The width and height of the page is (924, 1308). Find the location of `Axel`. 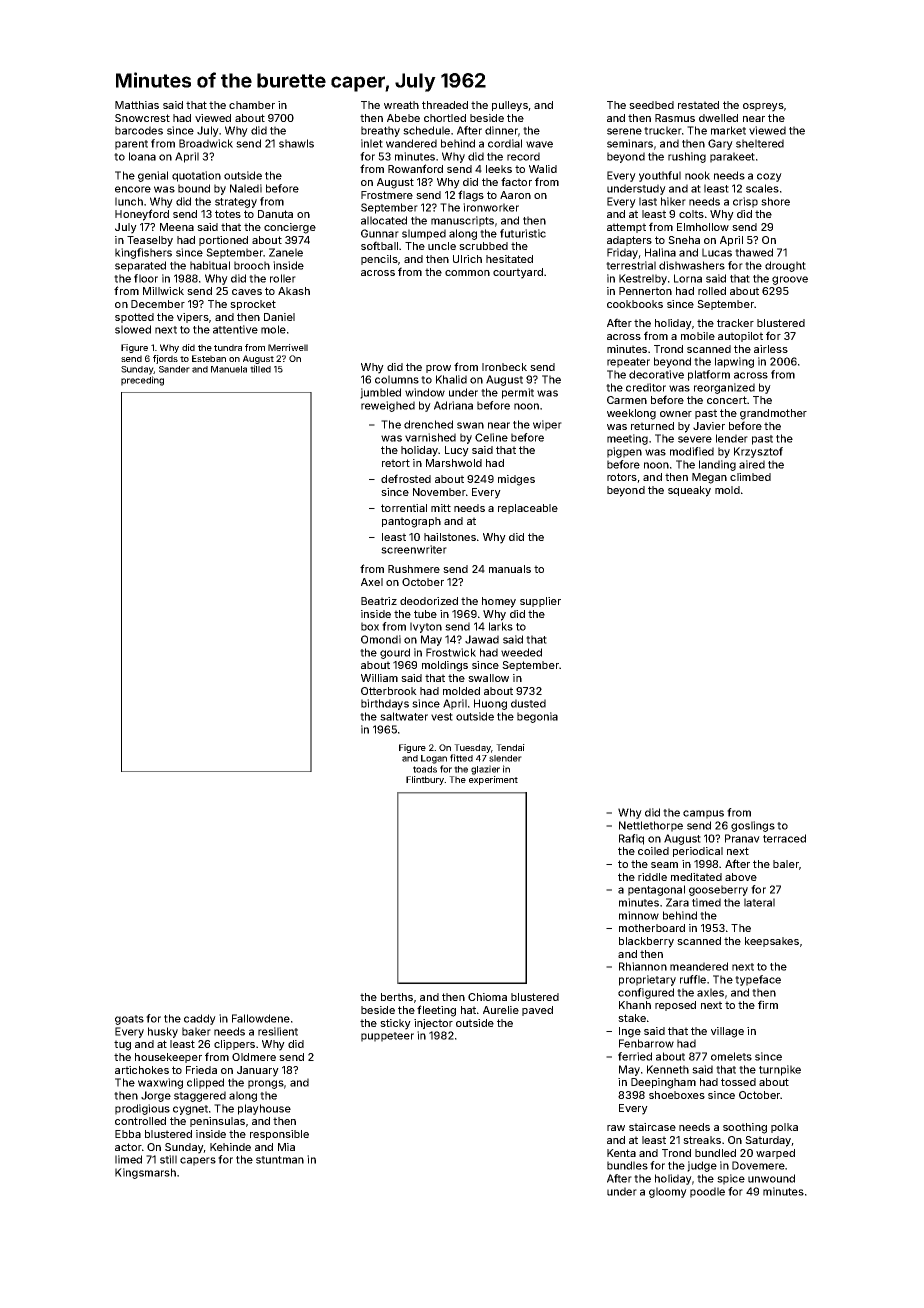

Axel is located at coordinates (372, 582).
